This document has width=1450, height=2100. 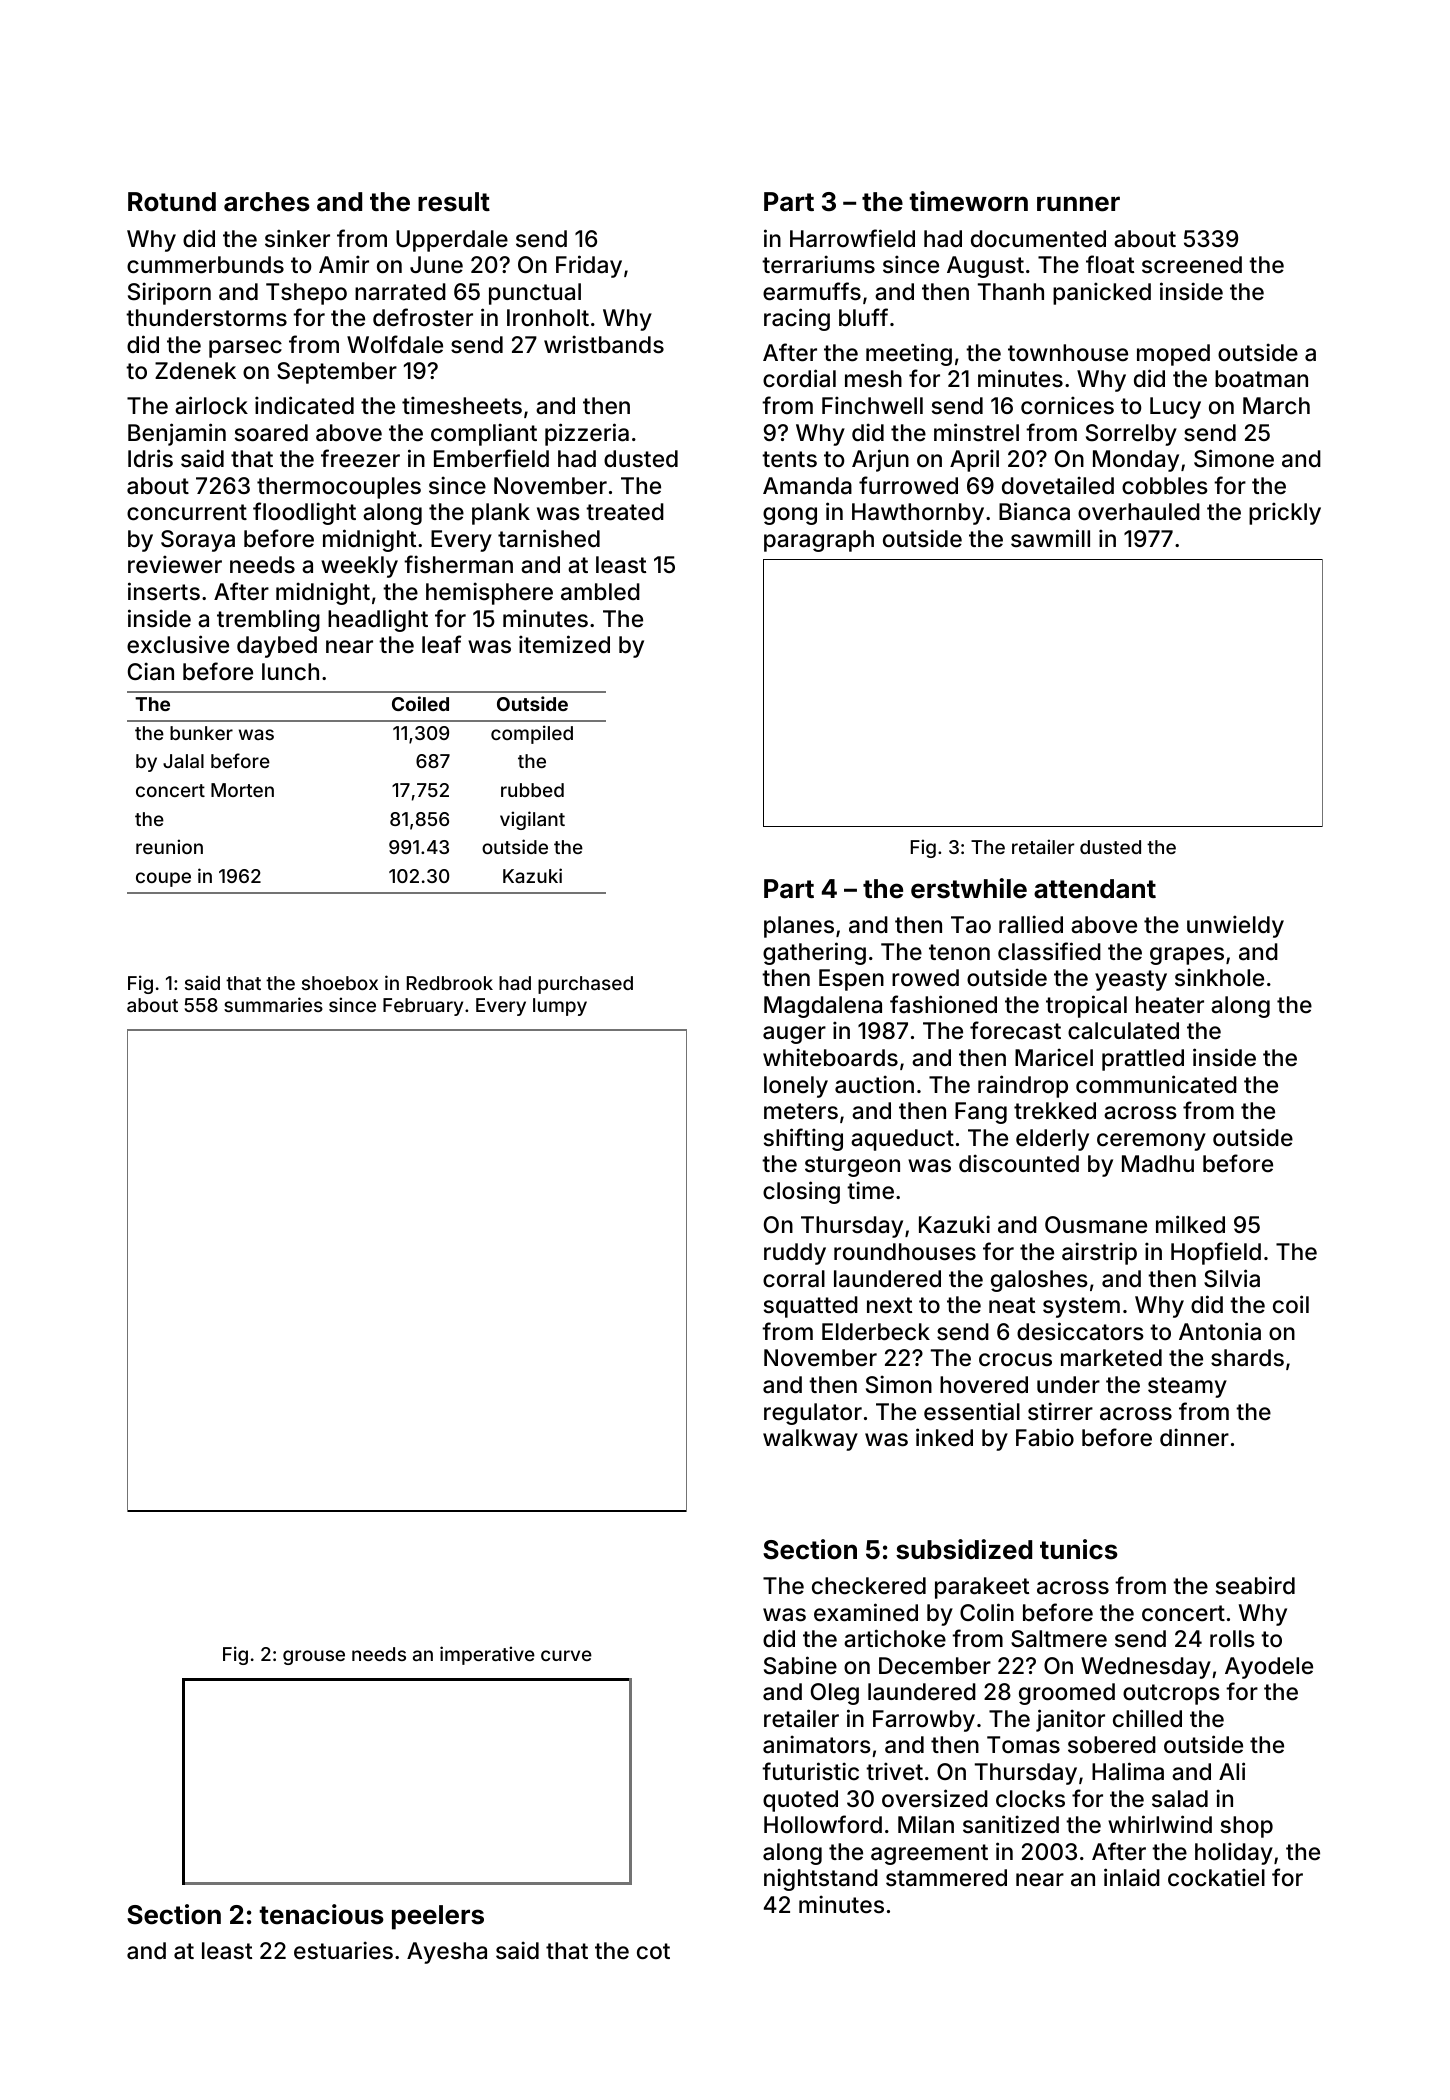 I want to click on result, so click(x=454, y=202).
